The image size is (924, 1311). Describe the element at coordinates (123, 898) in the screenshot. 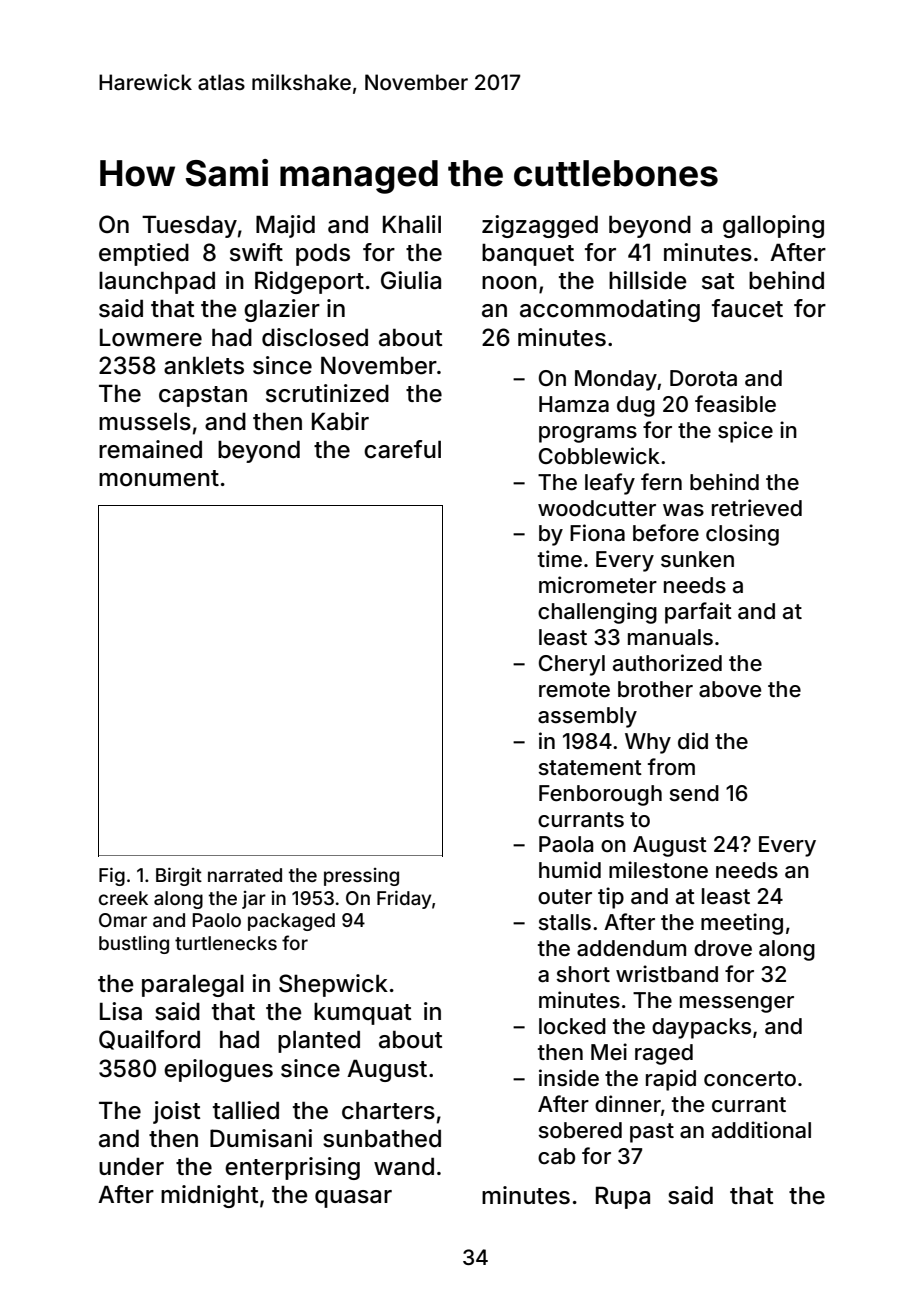

I see `creek` at that location.
